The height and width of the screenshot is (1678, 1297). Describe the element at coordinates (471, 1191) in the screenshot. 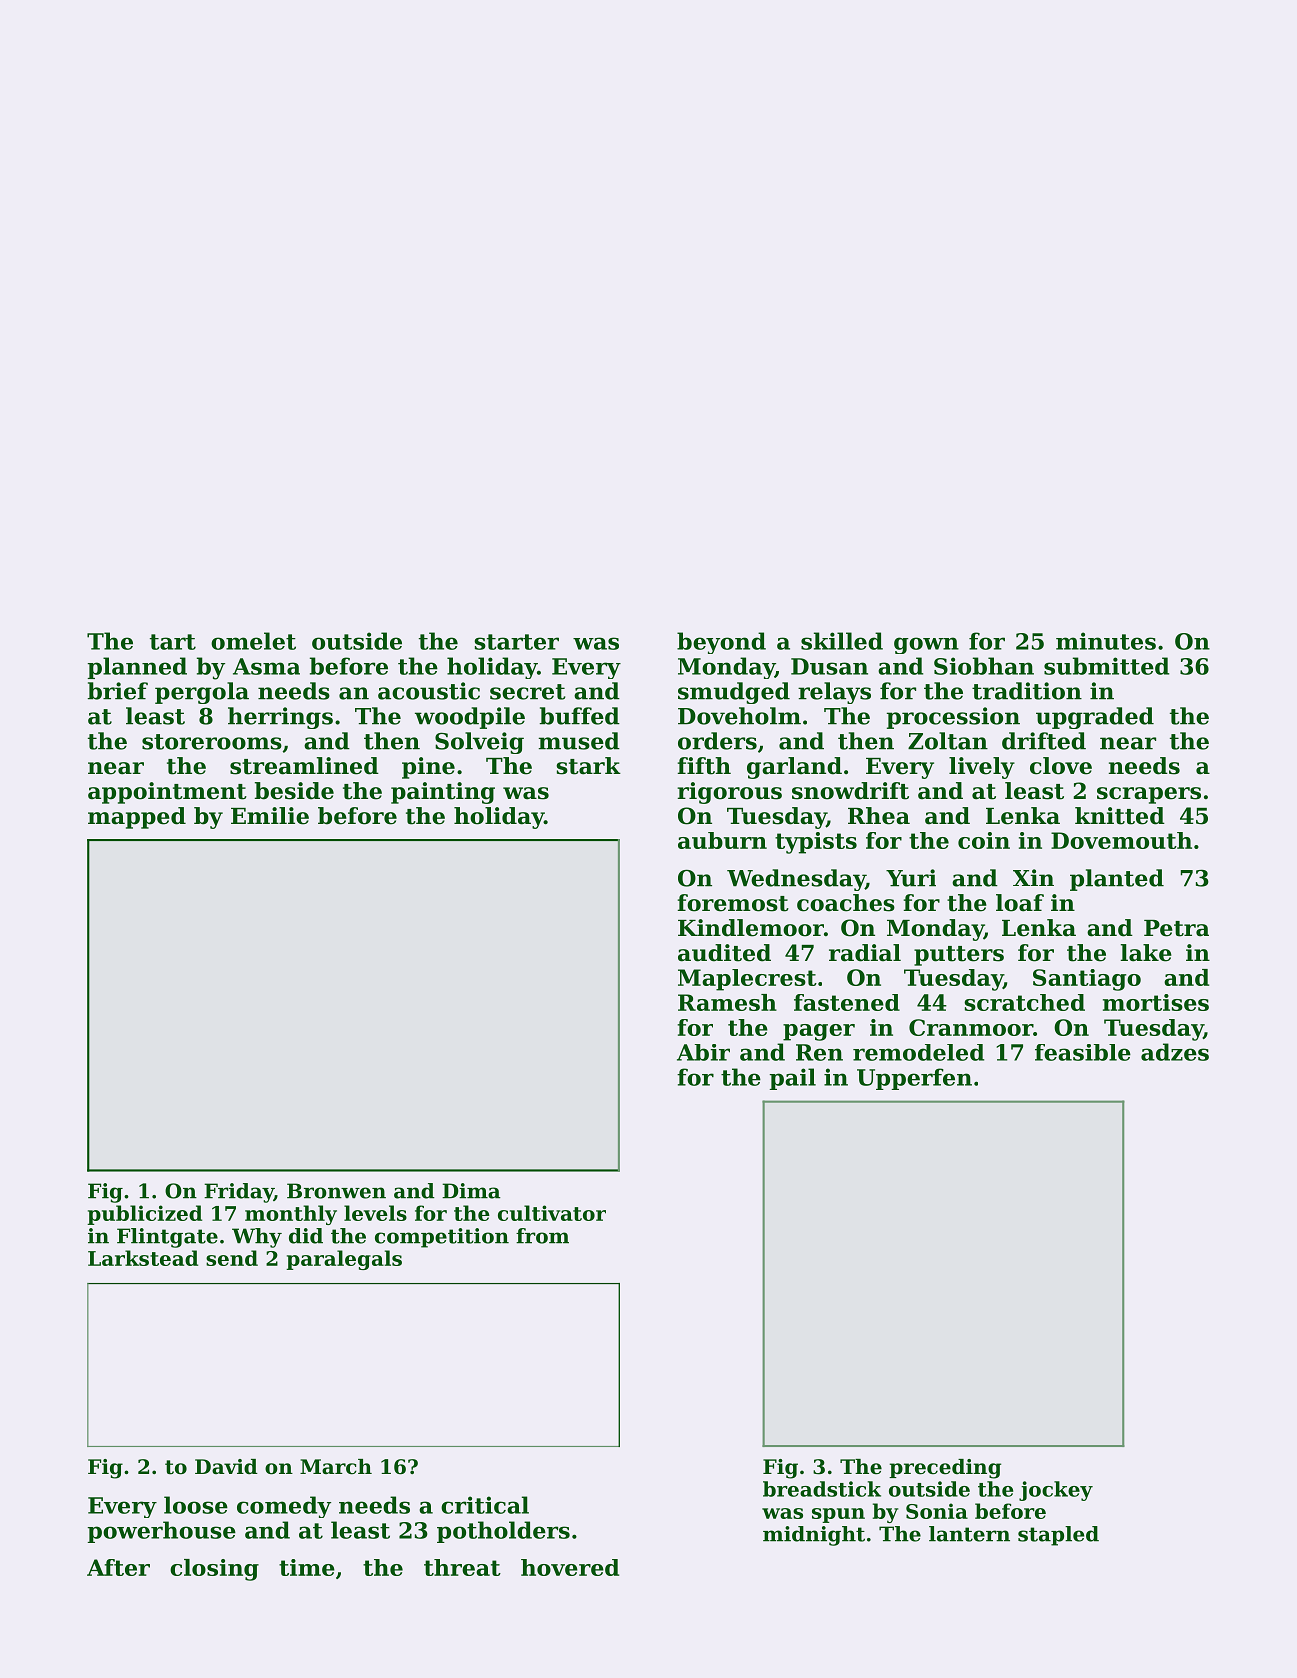

I see `Dima` at that location.
